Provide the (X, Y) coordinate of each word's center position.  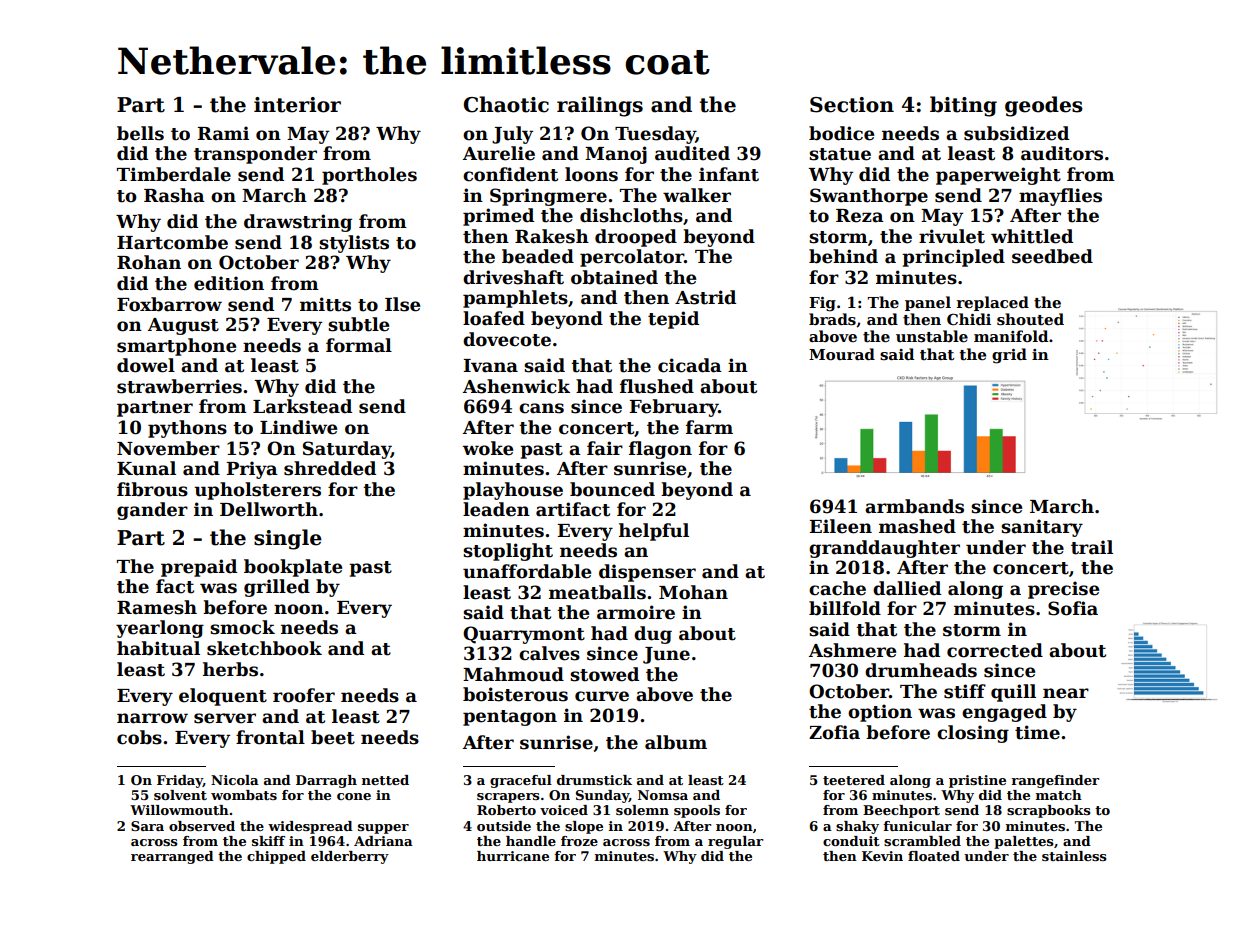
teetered (854, 780)
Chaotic (506, 104)
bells (140, 133)
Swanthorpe (869, 197)
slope (584, 827)
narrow (152, 718)
